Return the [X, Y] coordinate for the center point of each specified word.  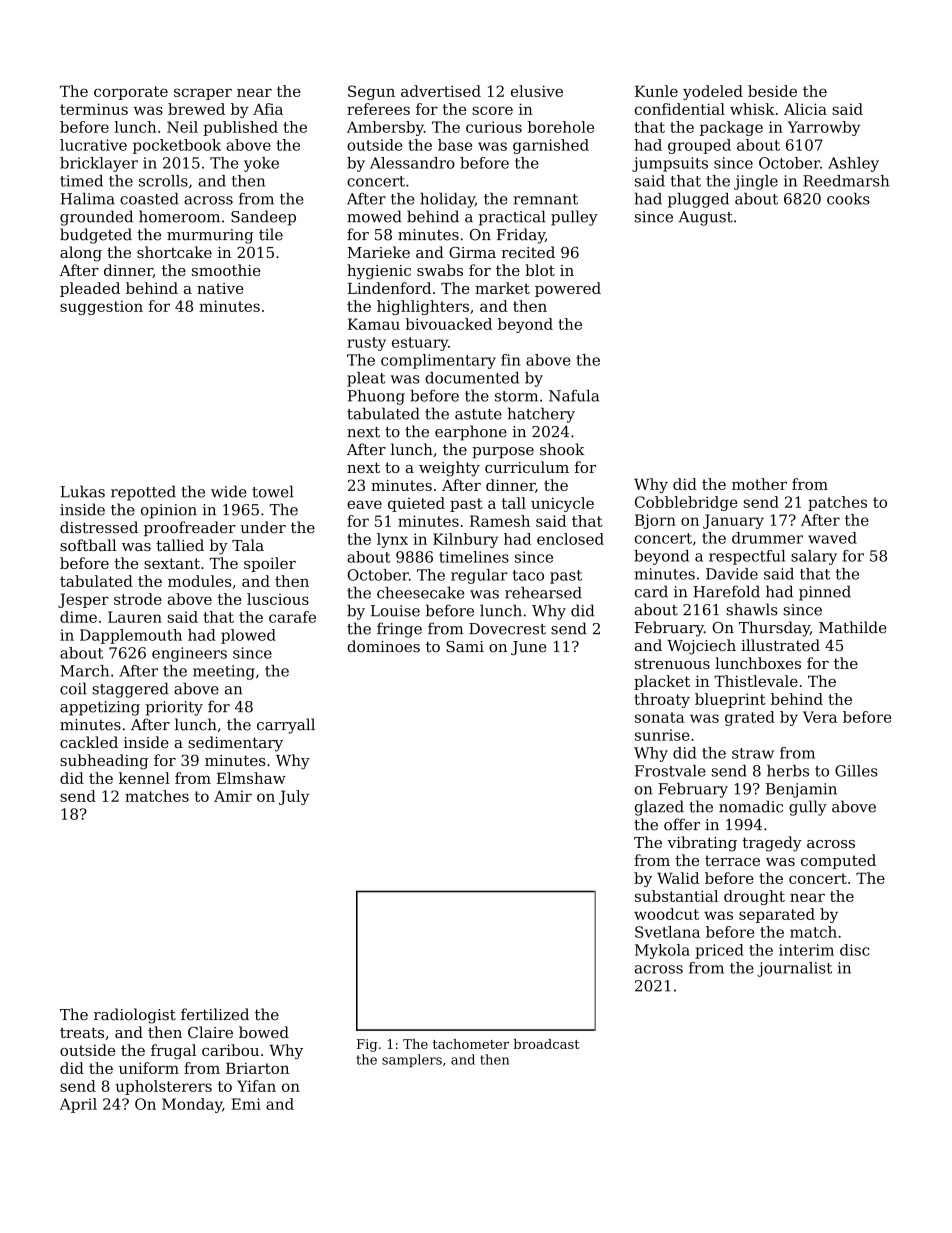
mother [759, 484]
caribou [230, 1050]
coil [73, 688]
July [294, 797]
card [651, 591]
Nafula [574, 396]
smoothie [226, 270]
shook [562, 449]
